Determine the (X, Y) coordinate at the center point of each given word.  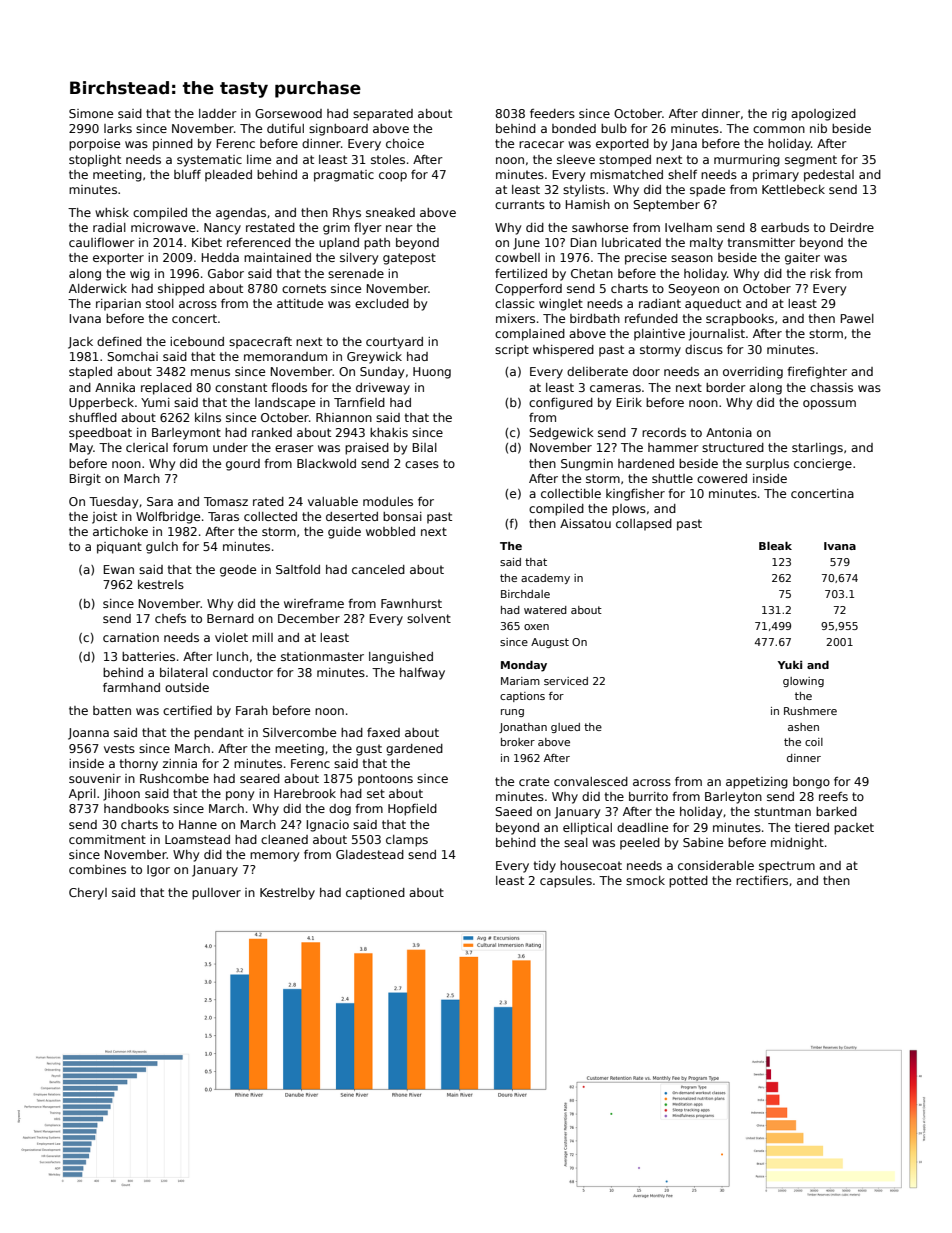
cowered (722, 478)
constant (241, 387)
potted (688, 882)
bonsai (402, 516)
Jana (684, 145)
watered (545, 610)
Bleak (775, 546)
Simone (91, 113)
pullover (216, 894)
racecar (541, 144)
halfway (422, 674)
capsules (566, 882)
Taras (223, 516)
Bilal (425, 447)
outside (187, 687)
